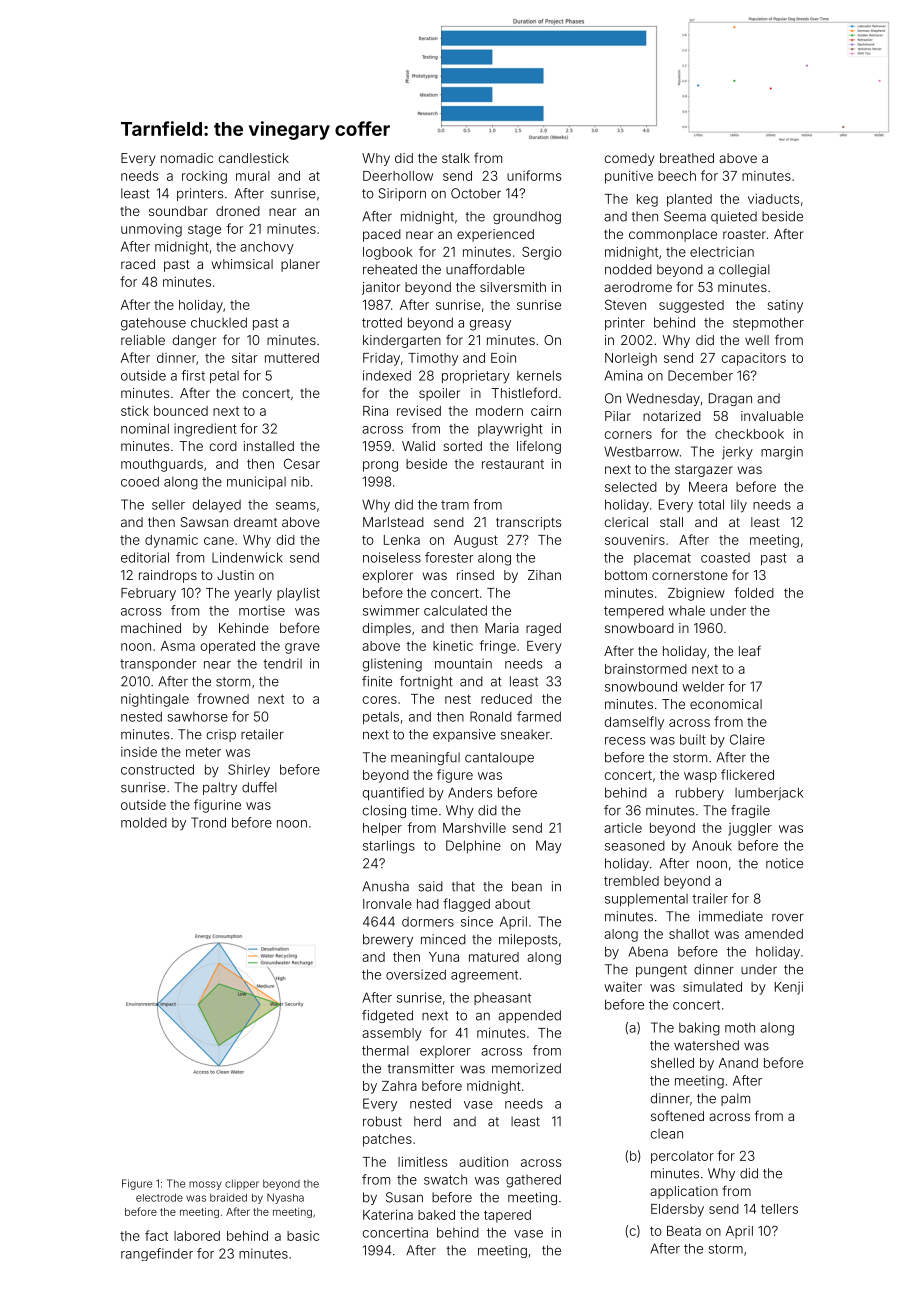 This image has width=924, height=1308. What do you see at coordinates (298, 594) in the image?
I see `playlist` at bounding box center [298, 594].
